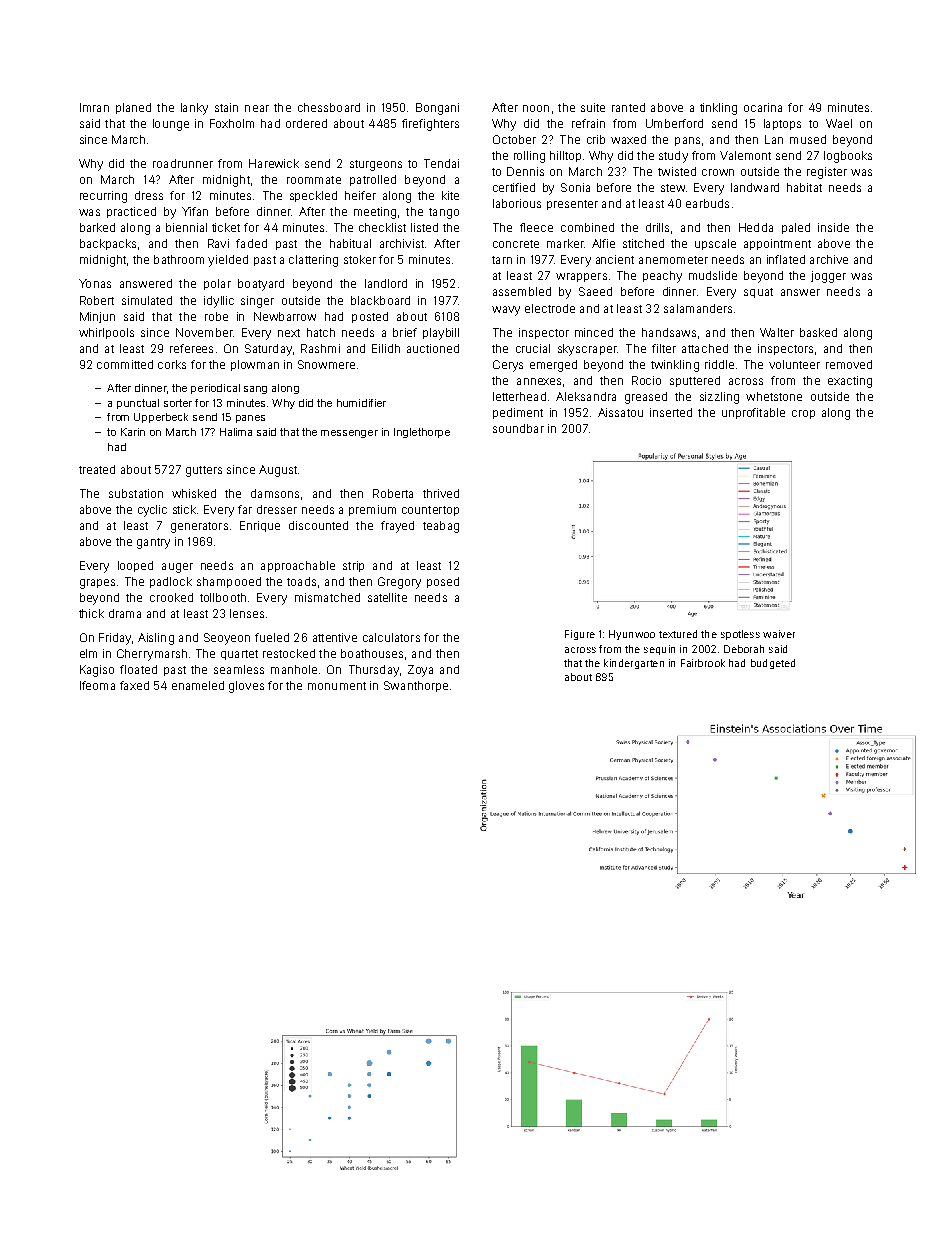 Image resolution: width=952 pixels, height=1233 pixels. Describe the element at coordinates (125, 613) in the image. I see `drama` at that location.
